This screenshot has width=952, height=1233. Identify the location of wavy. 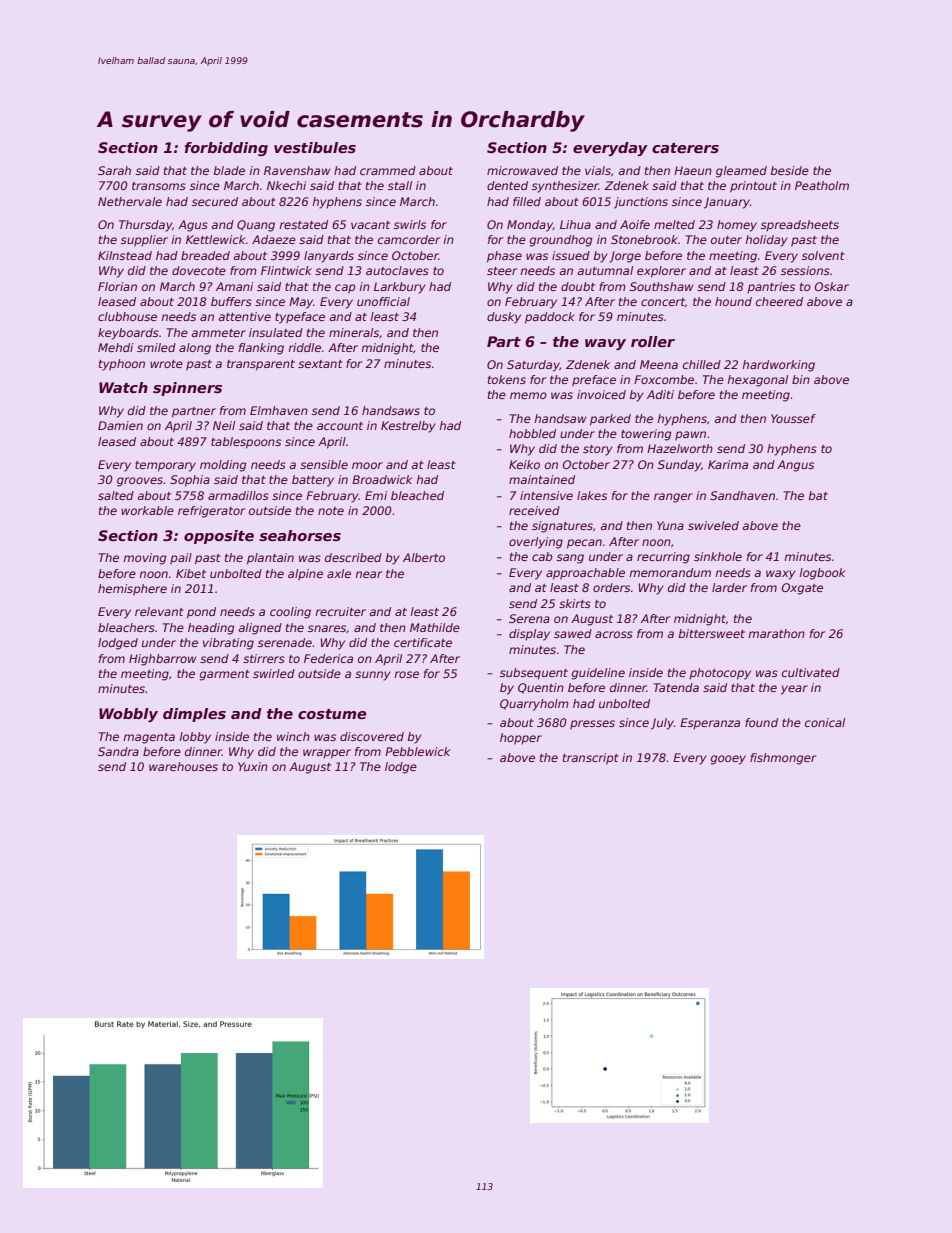
(605, 344).
